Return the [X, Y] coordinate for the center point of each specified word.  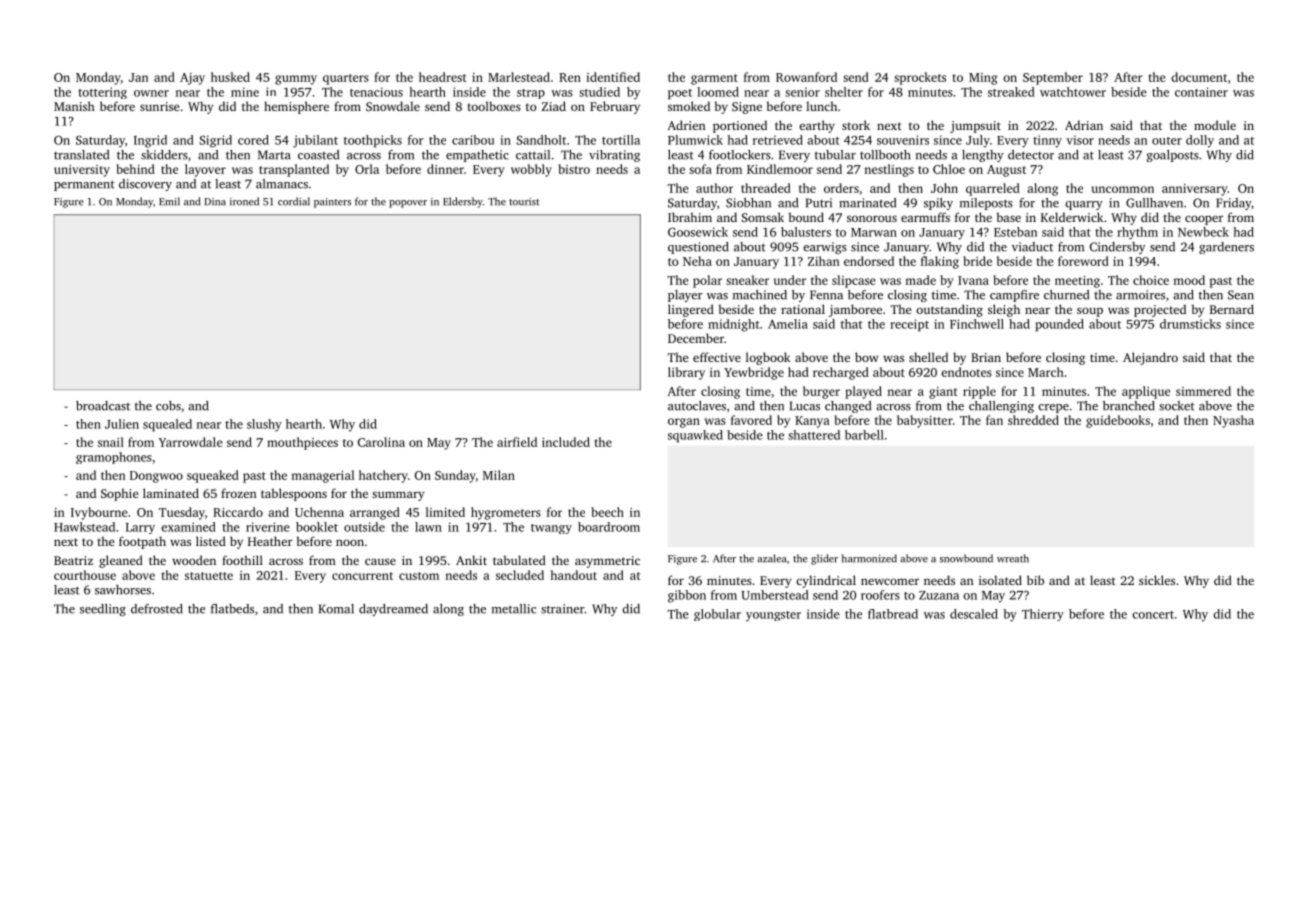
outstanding [949, 310]
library [686, 373]
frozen [239, 493]
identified [613, 77]
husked [230, 77]
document [1199, 77]
